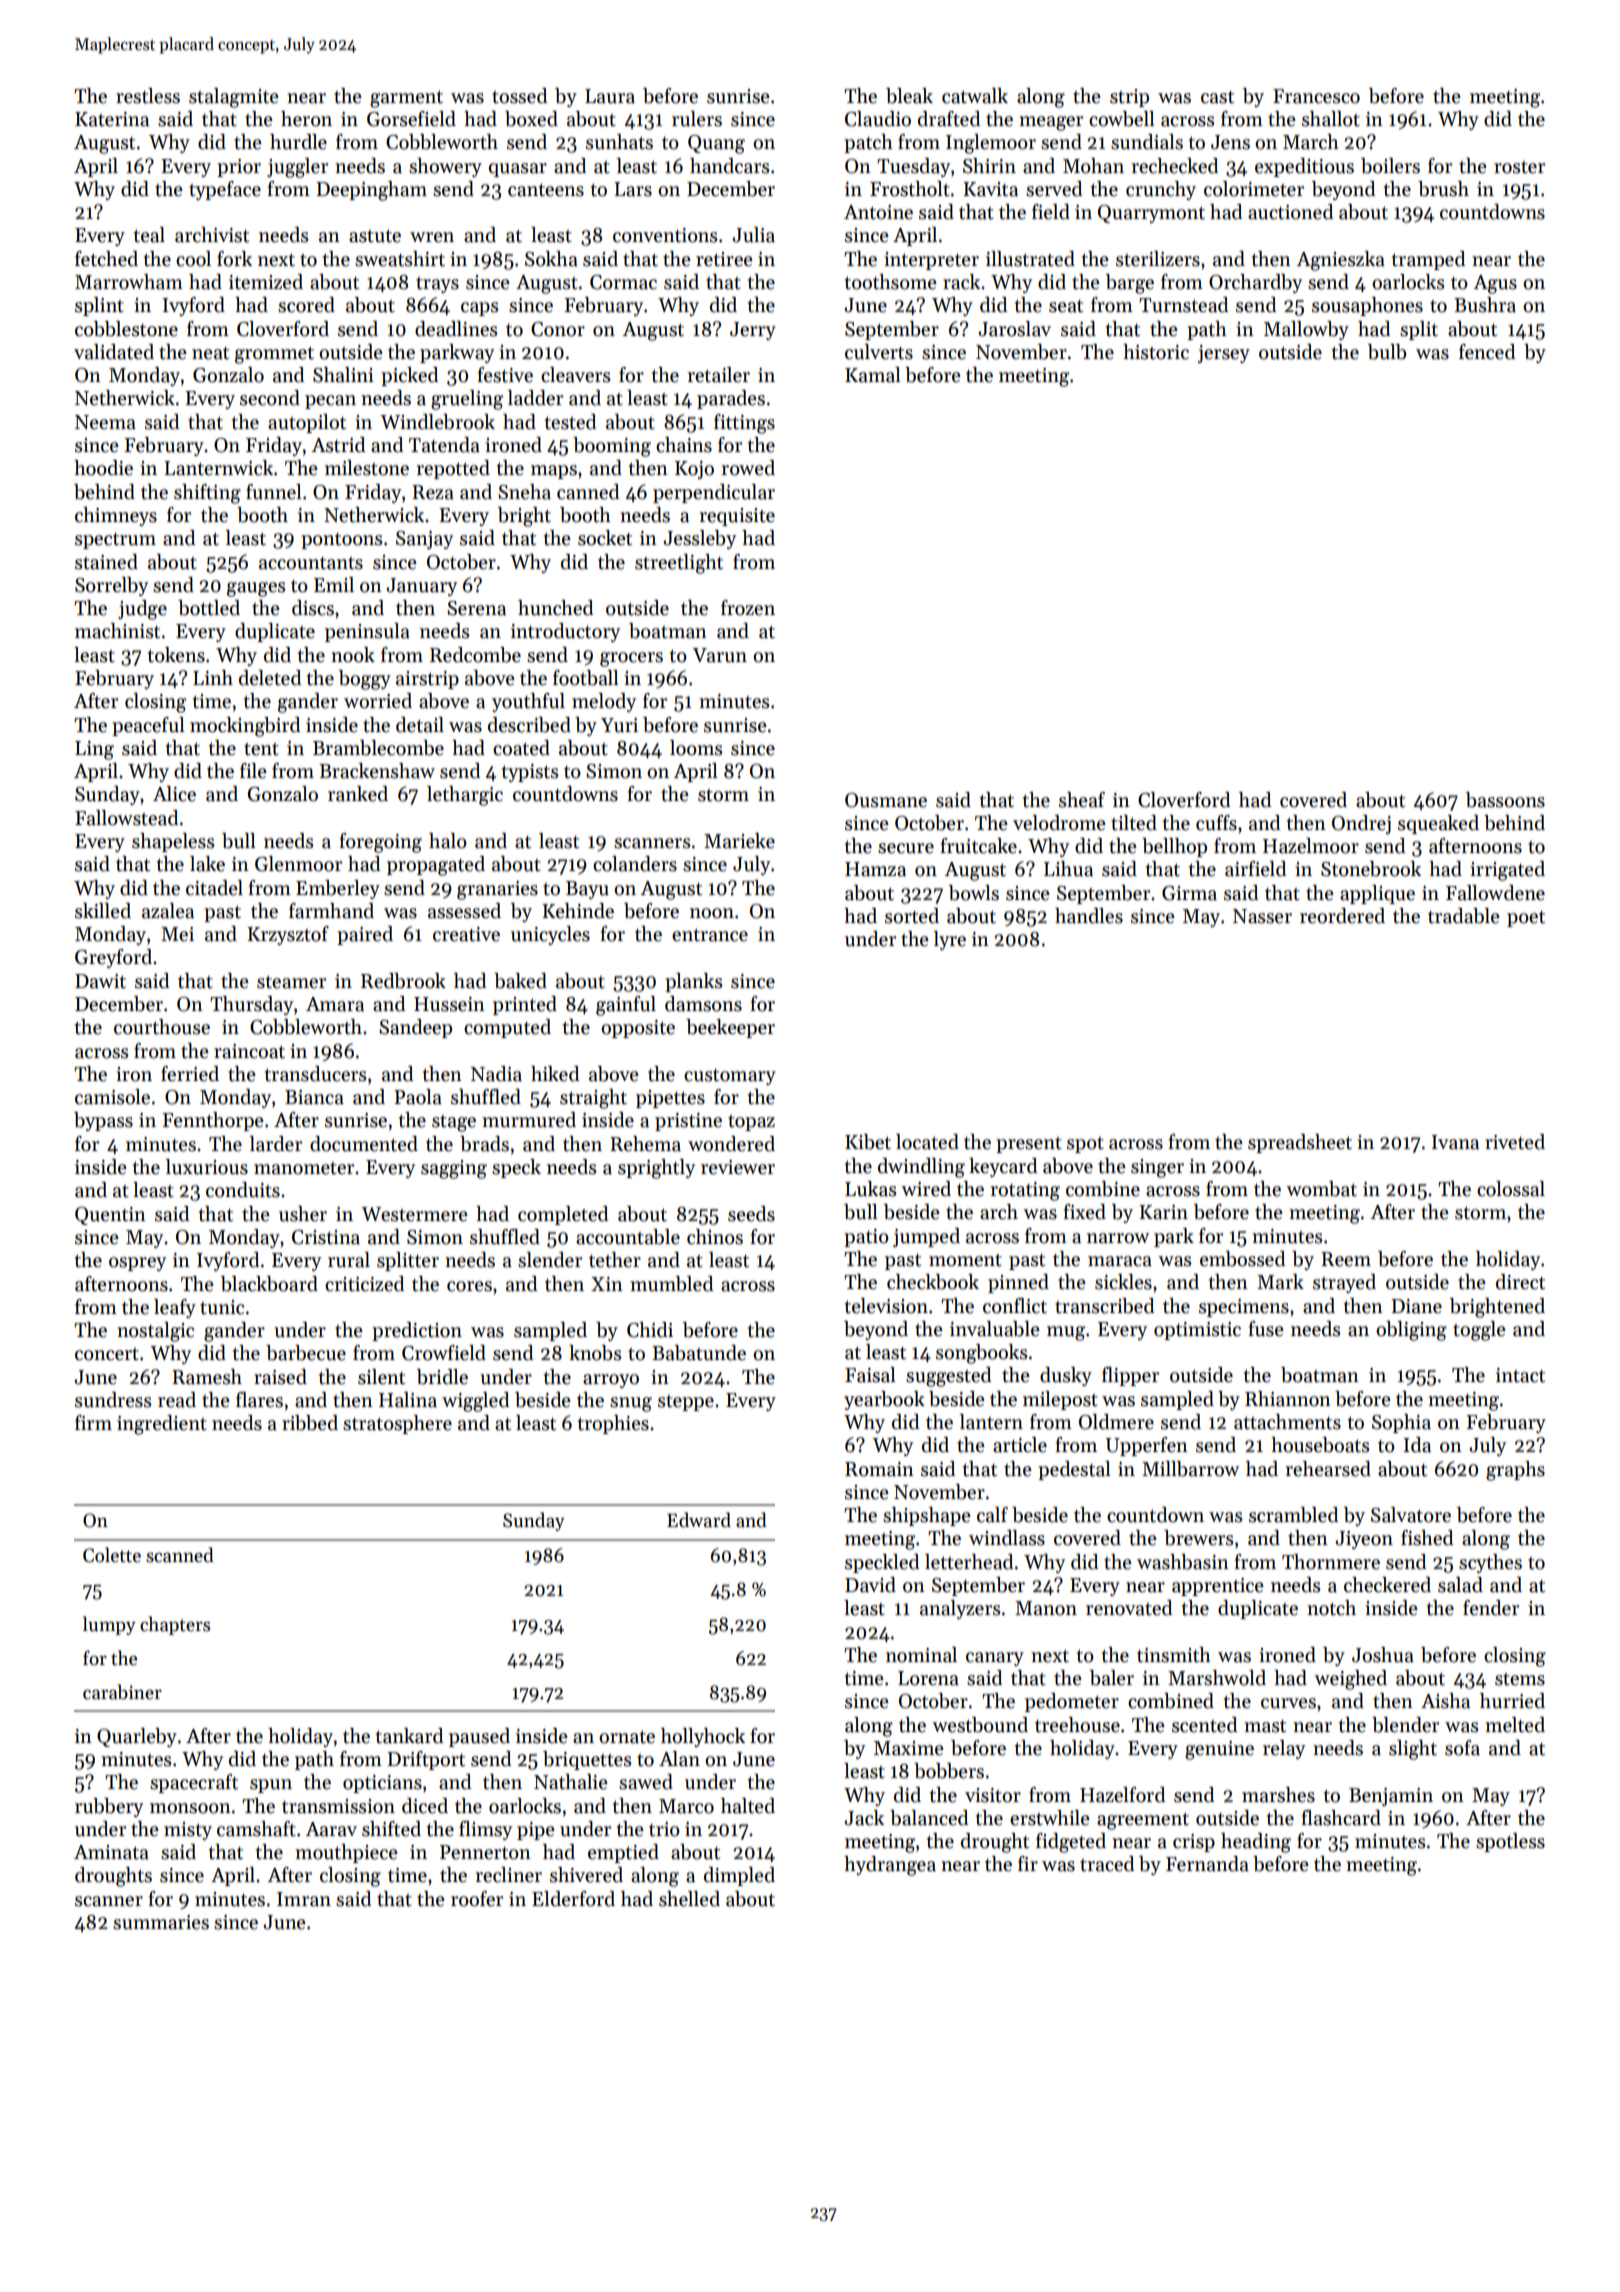 The image size is (1620, 2292). Describe the element at coordinates (1029, 1145) in the screenshot. I see `present` at that location.
